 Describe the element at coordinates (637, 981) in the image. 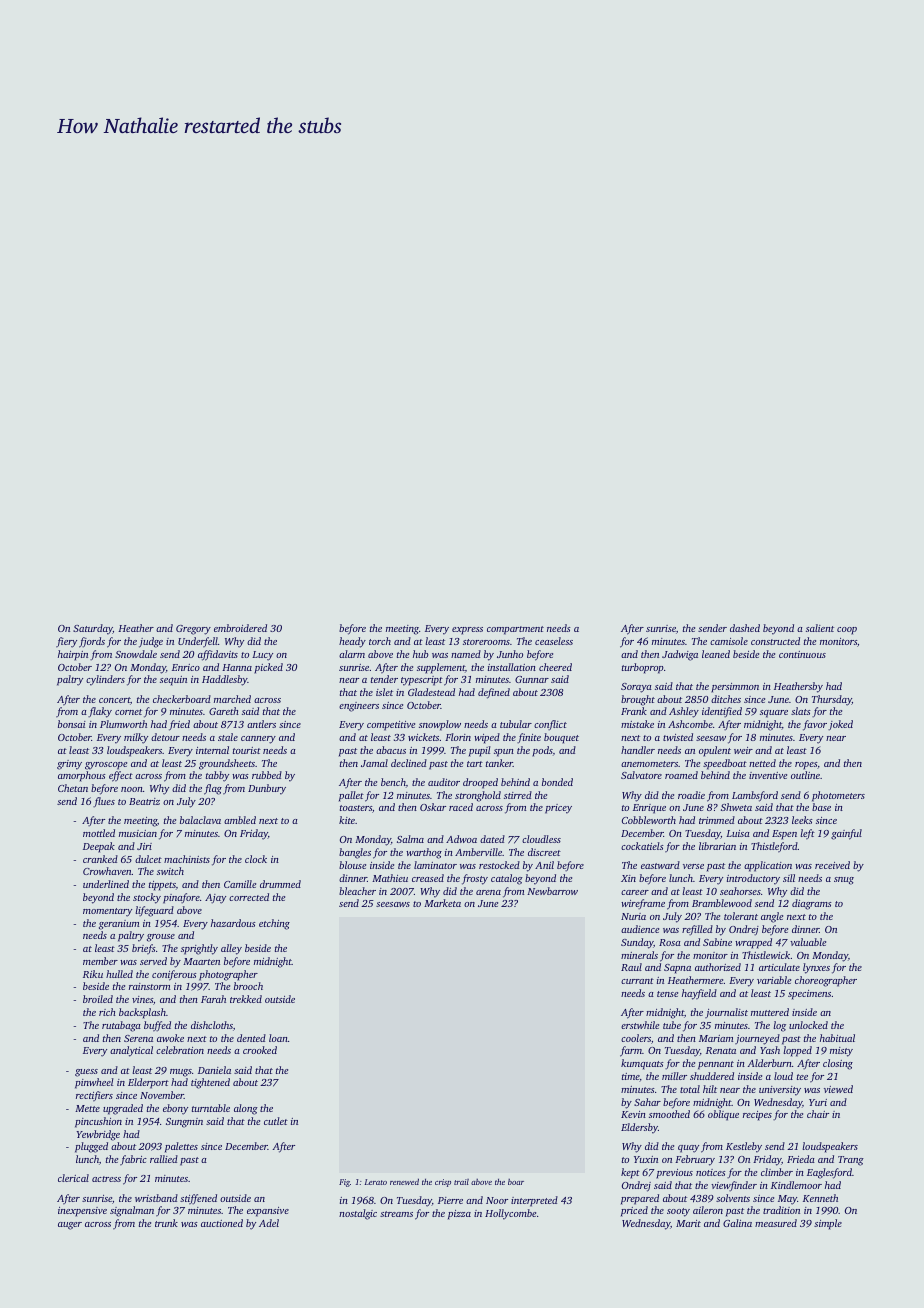

I see `currant` at that location.
